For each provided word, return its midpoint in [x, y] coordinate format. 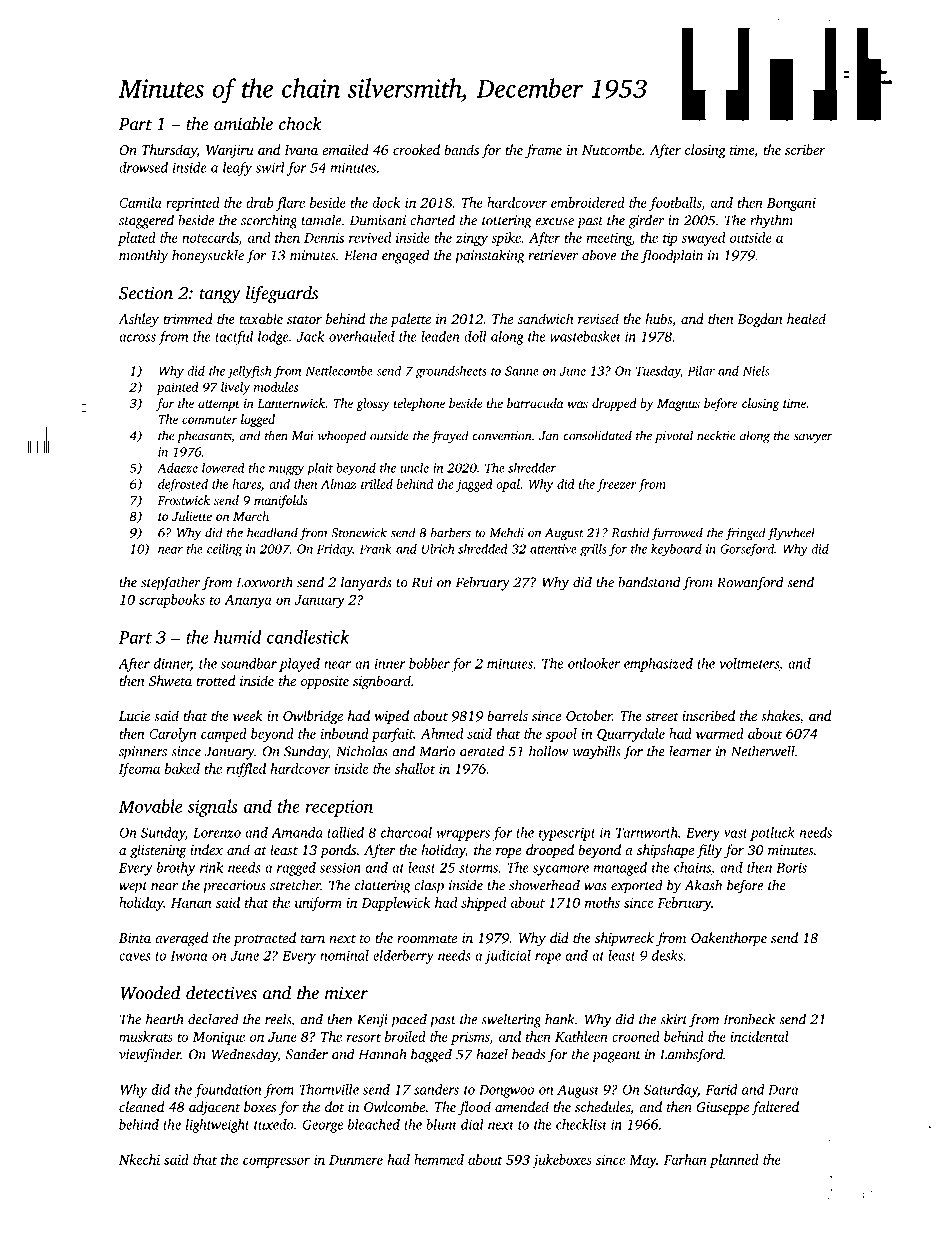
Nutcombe [612, 149]
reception [339, 808]
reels [278, 1019]
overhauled [362, 336]
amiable [243, 124]
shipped [483, 904]
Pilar [701, 371]
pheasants [204, 436]
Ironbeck [749, 1019]
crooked [416, 149]
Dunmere [356, 1160]
